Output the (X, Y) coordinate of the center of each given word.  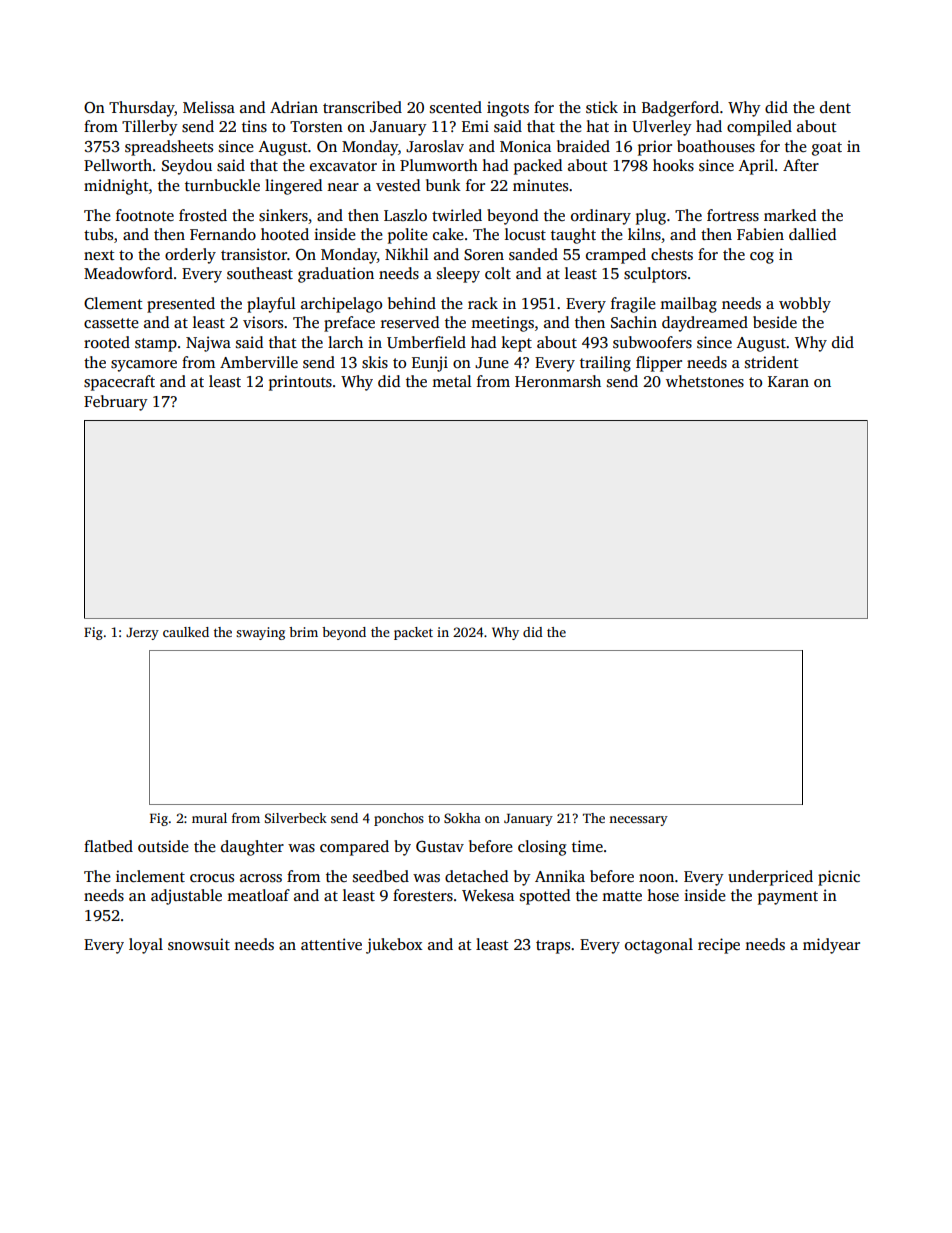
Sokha (462, 818)
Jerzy (142, 633)
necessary (638, 821)
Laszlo (405, 215)
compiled (759, 128)
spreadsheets (169, 148)
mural (209, 818)
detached (476, 876)
